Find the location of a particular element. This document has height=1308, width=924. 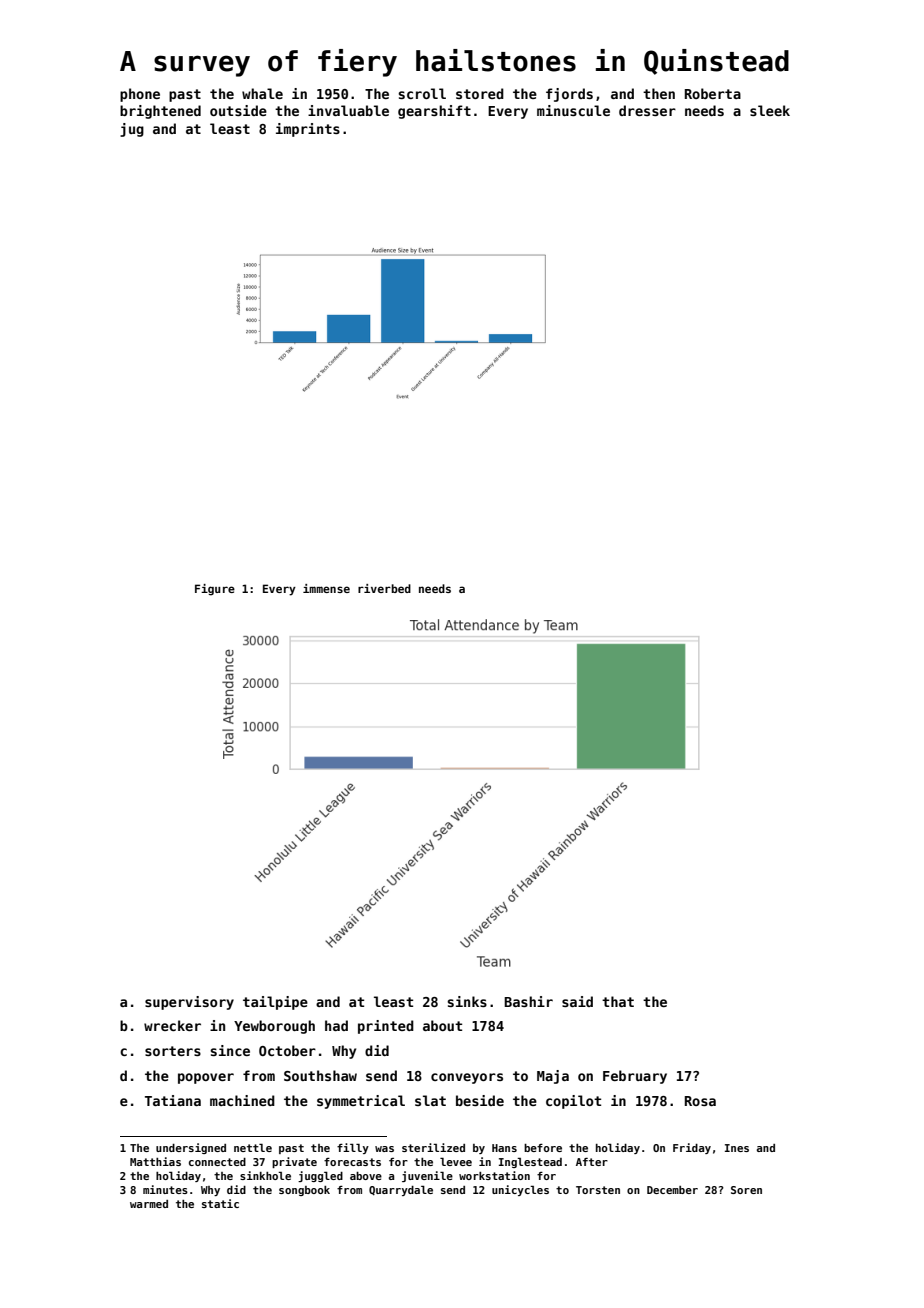

sleek is located at coordinates (770, 110).
